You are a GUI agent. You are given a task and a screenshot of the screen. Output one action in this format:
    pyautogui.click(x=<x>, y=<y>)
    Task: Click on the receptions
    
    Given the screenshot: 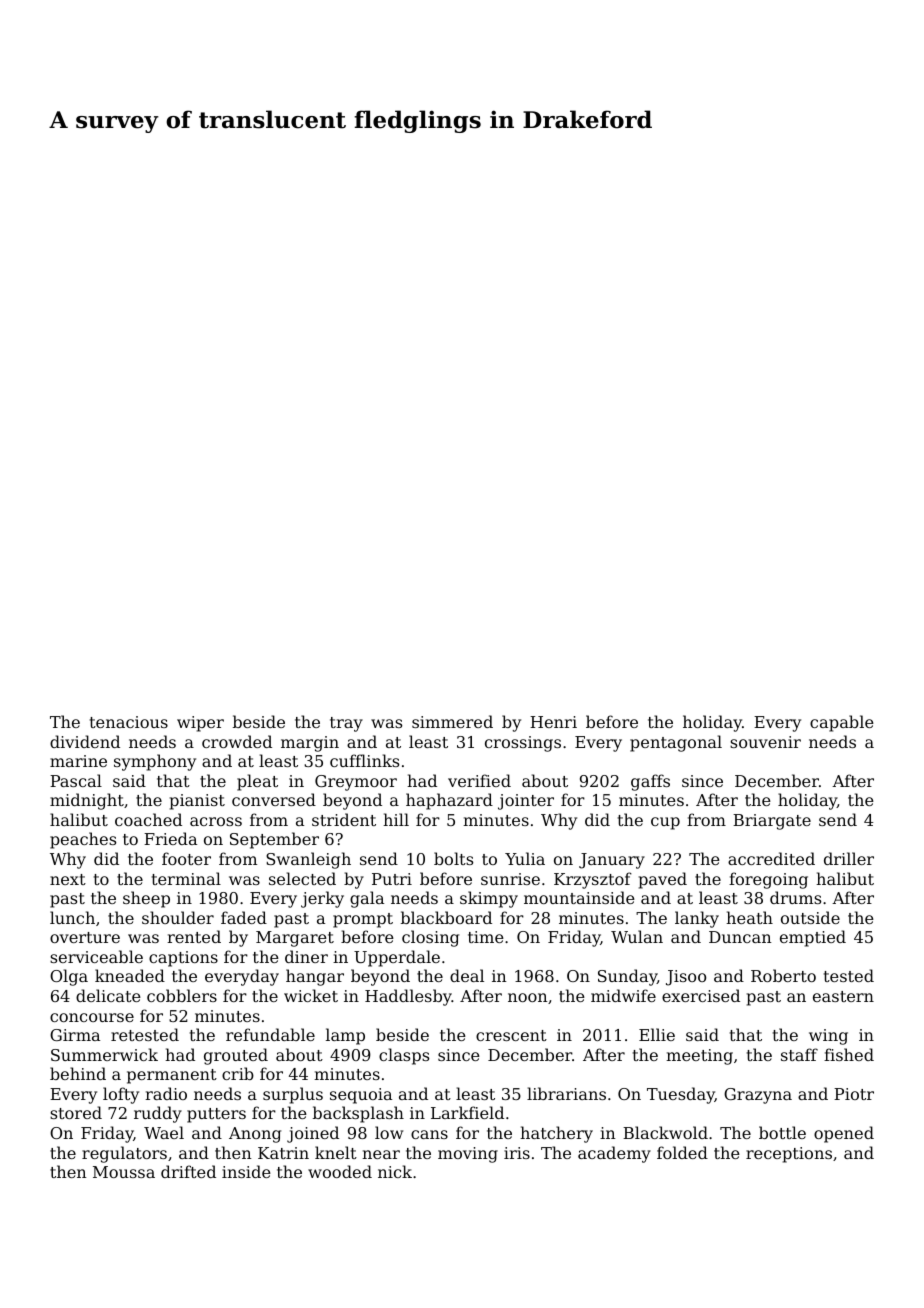 What is the action you would take?
    pyautogui.click(x=789, y=1155)
